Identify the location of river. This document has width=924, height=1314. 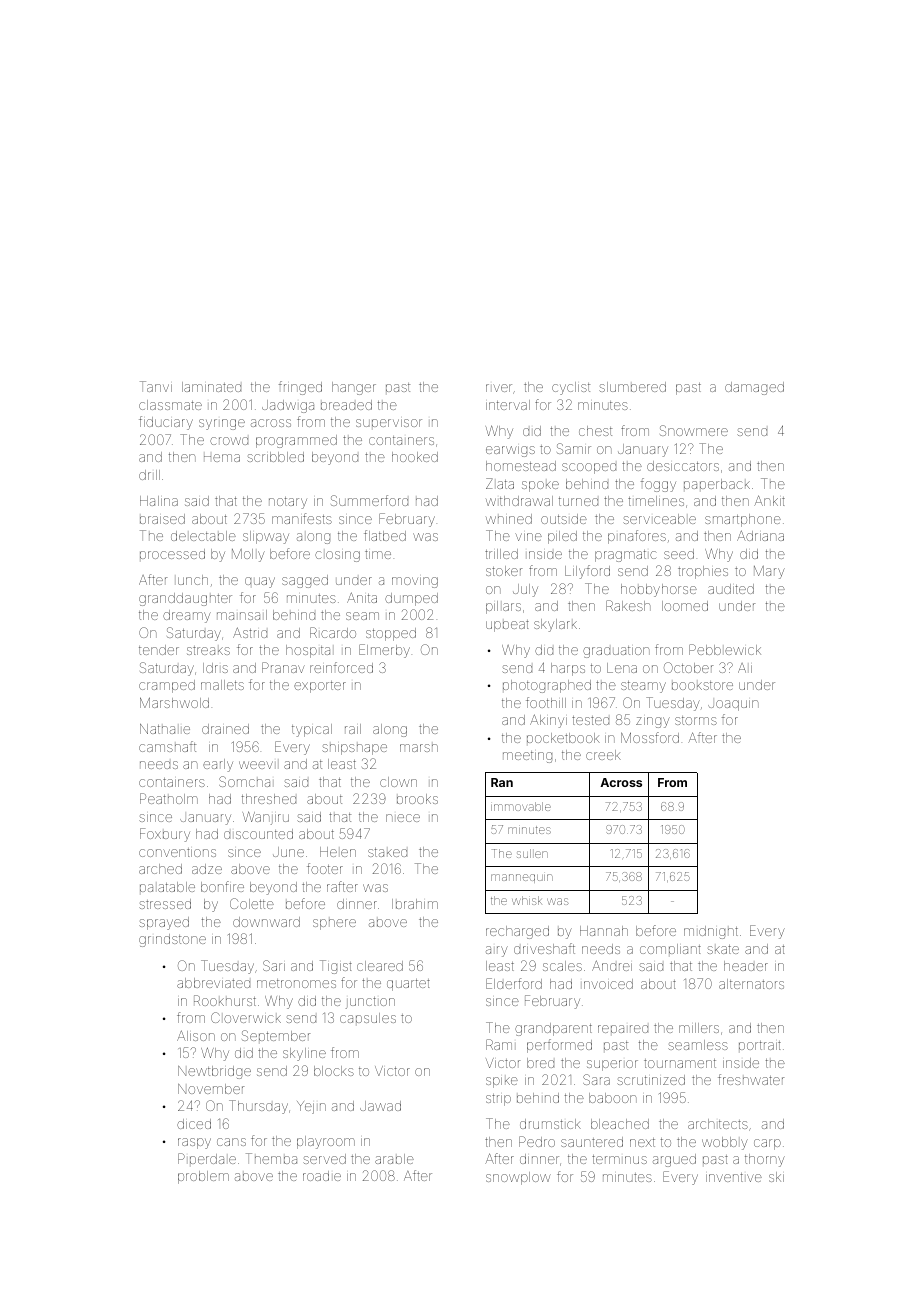
(499, 388).
